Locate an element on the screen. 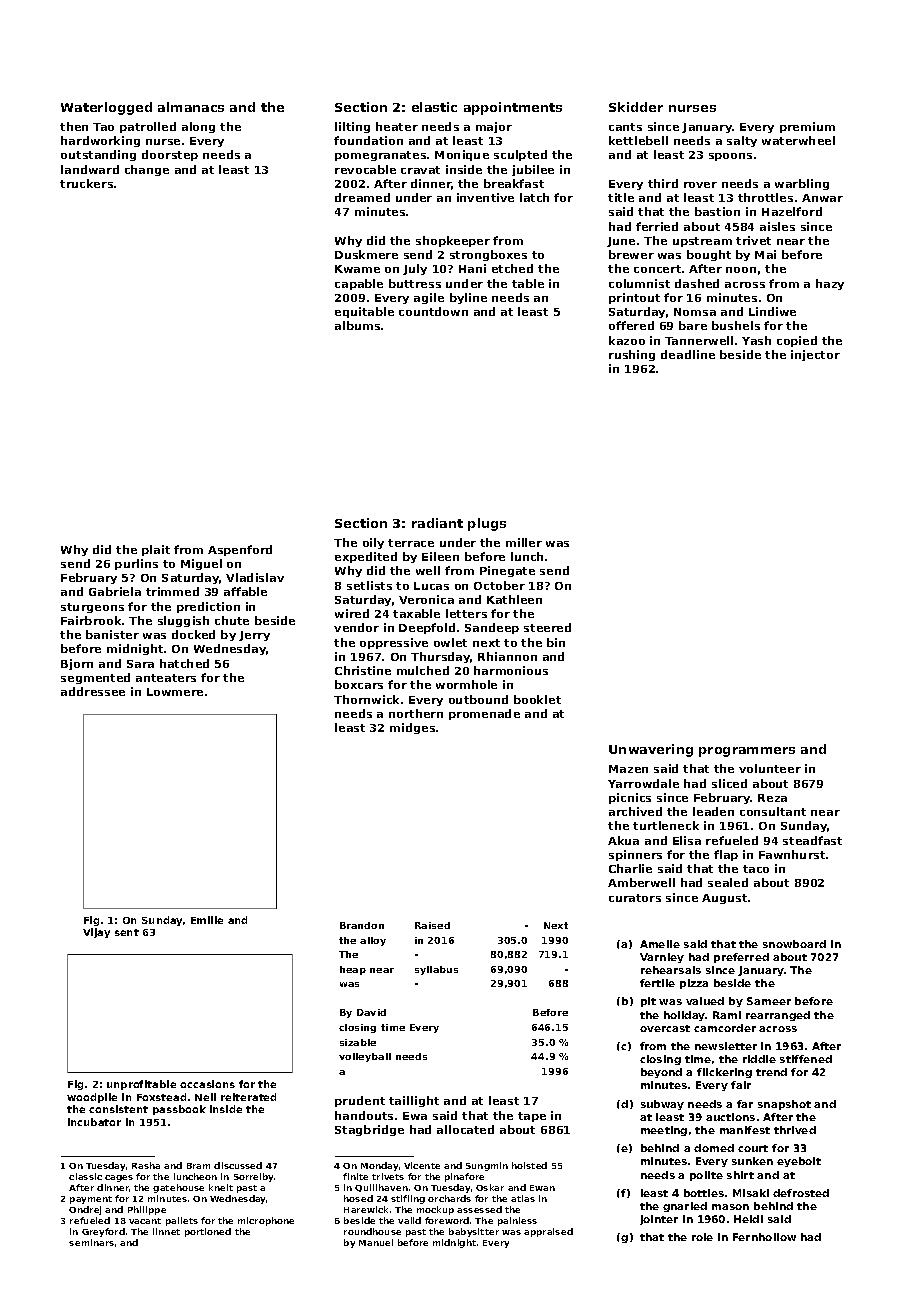 Image resolution: width=908 pixels, height=1316 pixels. Brandon is located at coordinates (362, 925).
